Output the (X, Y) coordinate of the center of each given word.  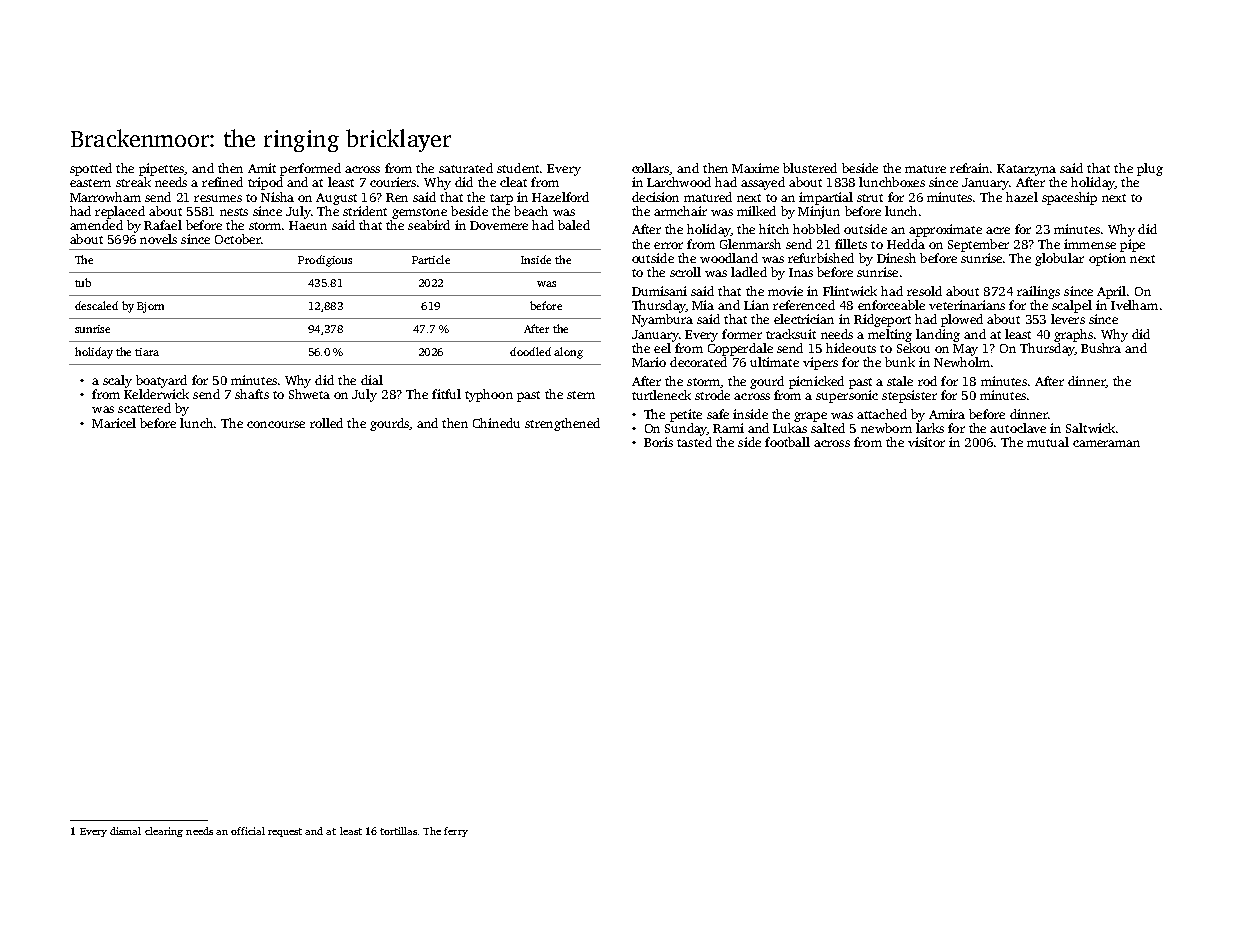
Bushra (1101, 348)
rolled (326, 423)
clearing (164, 832)
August (336, 199)
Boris (658, 442)
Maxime (755, 168)
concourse (276, 424)
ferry (456, 832)
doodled (530, 351)
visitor (926, 442)
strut (870, 198)
